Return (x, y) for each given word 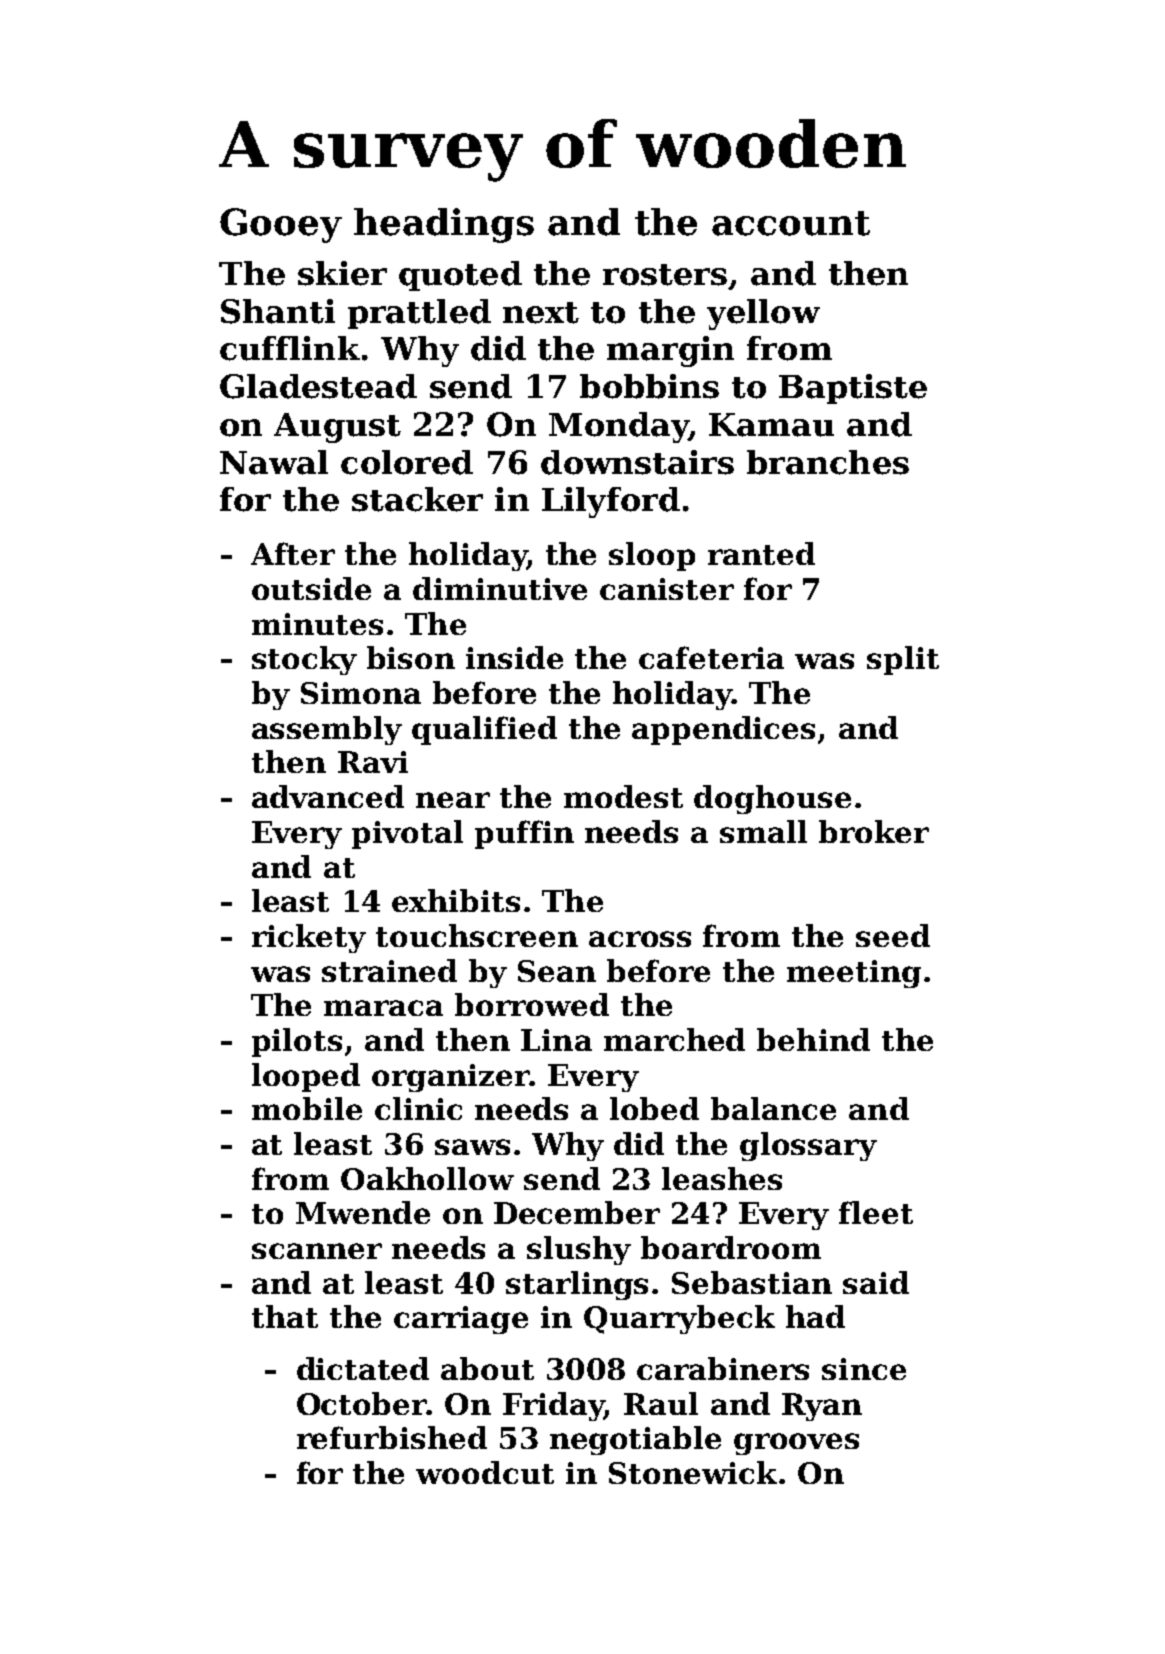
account (791, 223)
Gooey (281, 225)
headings (444, 225)
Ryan (822, 1407)
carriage (461, 1320)
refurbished (392, 1437)
